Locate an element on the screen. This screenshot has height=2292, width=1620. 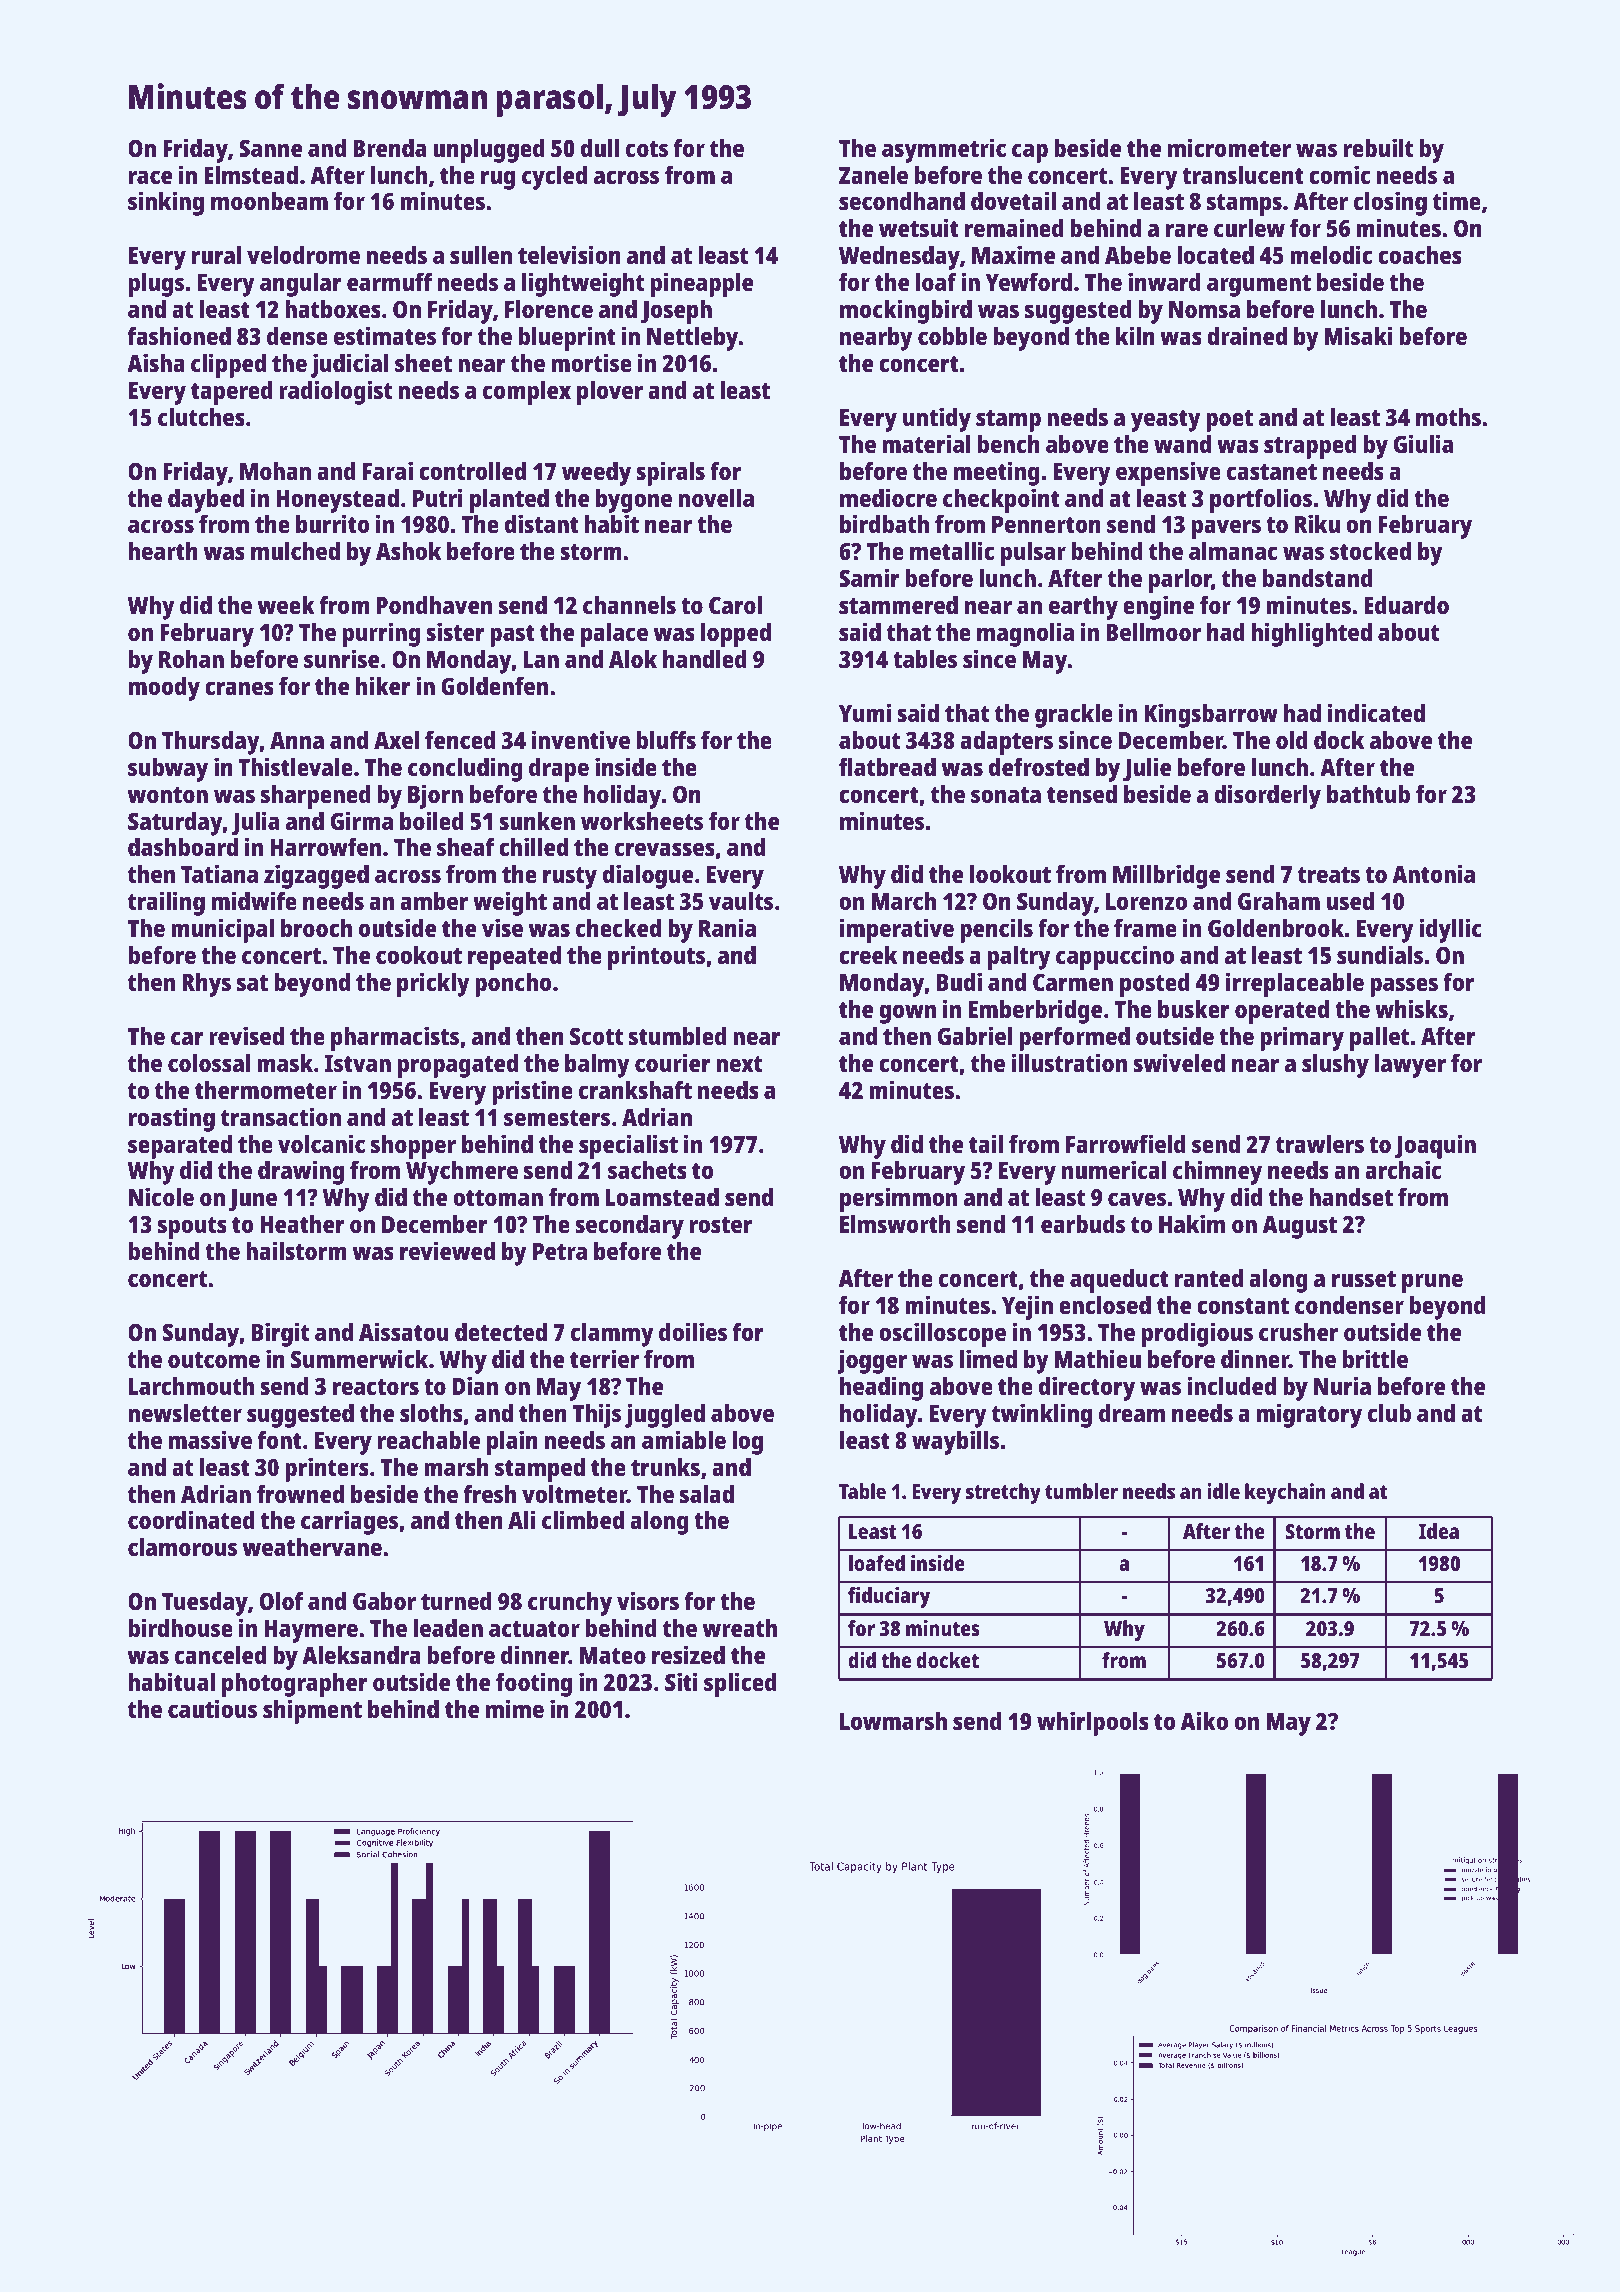
whirlpools is located at coordinates (1093, 1723).
